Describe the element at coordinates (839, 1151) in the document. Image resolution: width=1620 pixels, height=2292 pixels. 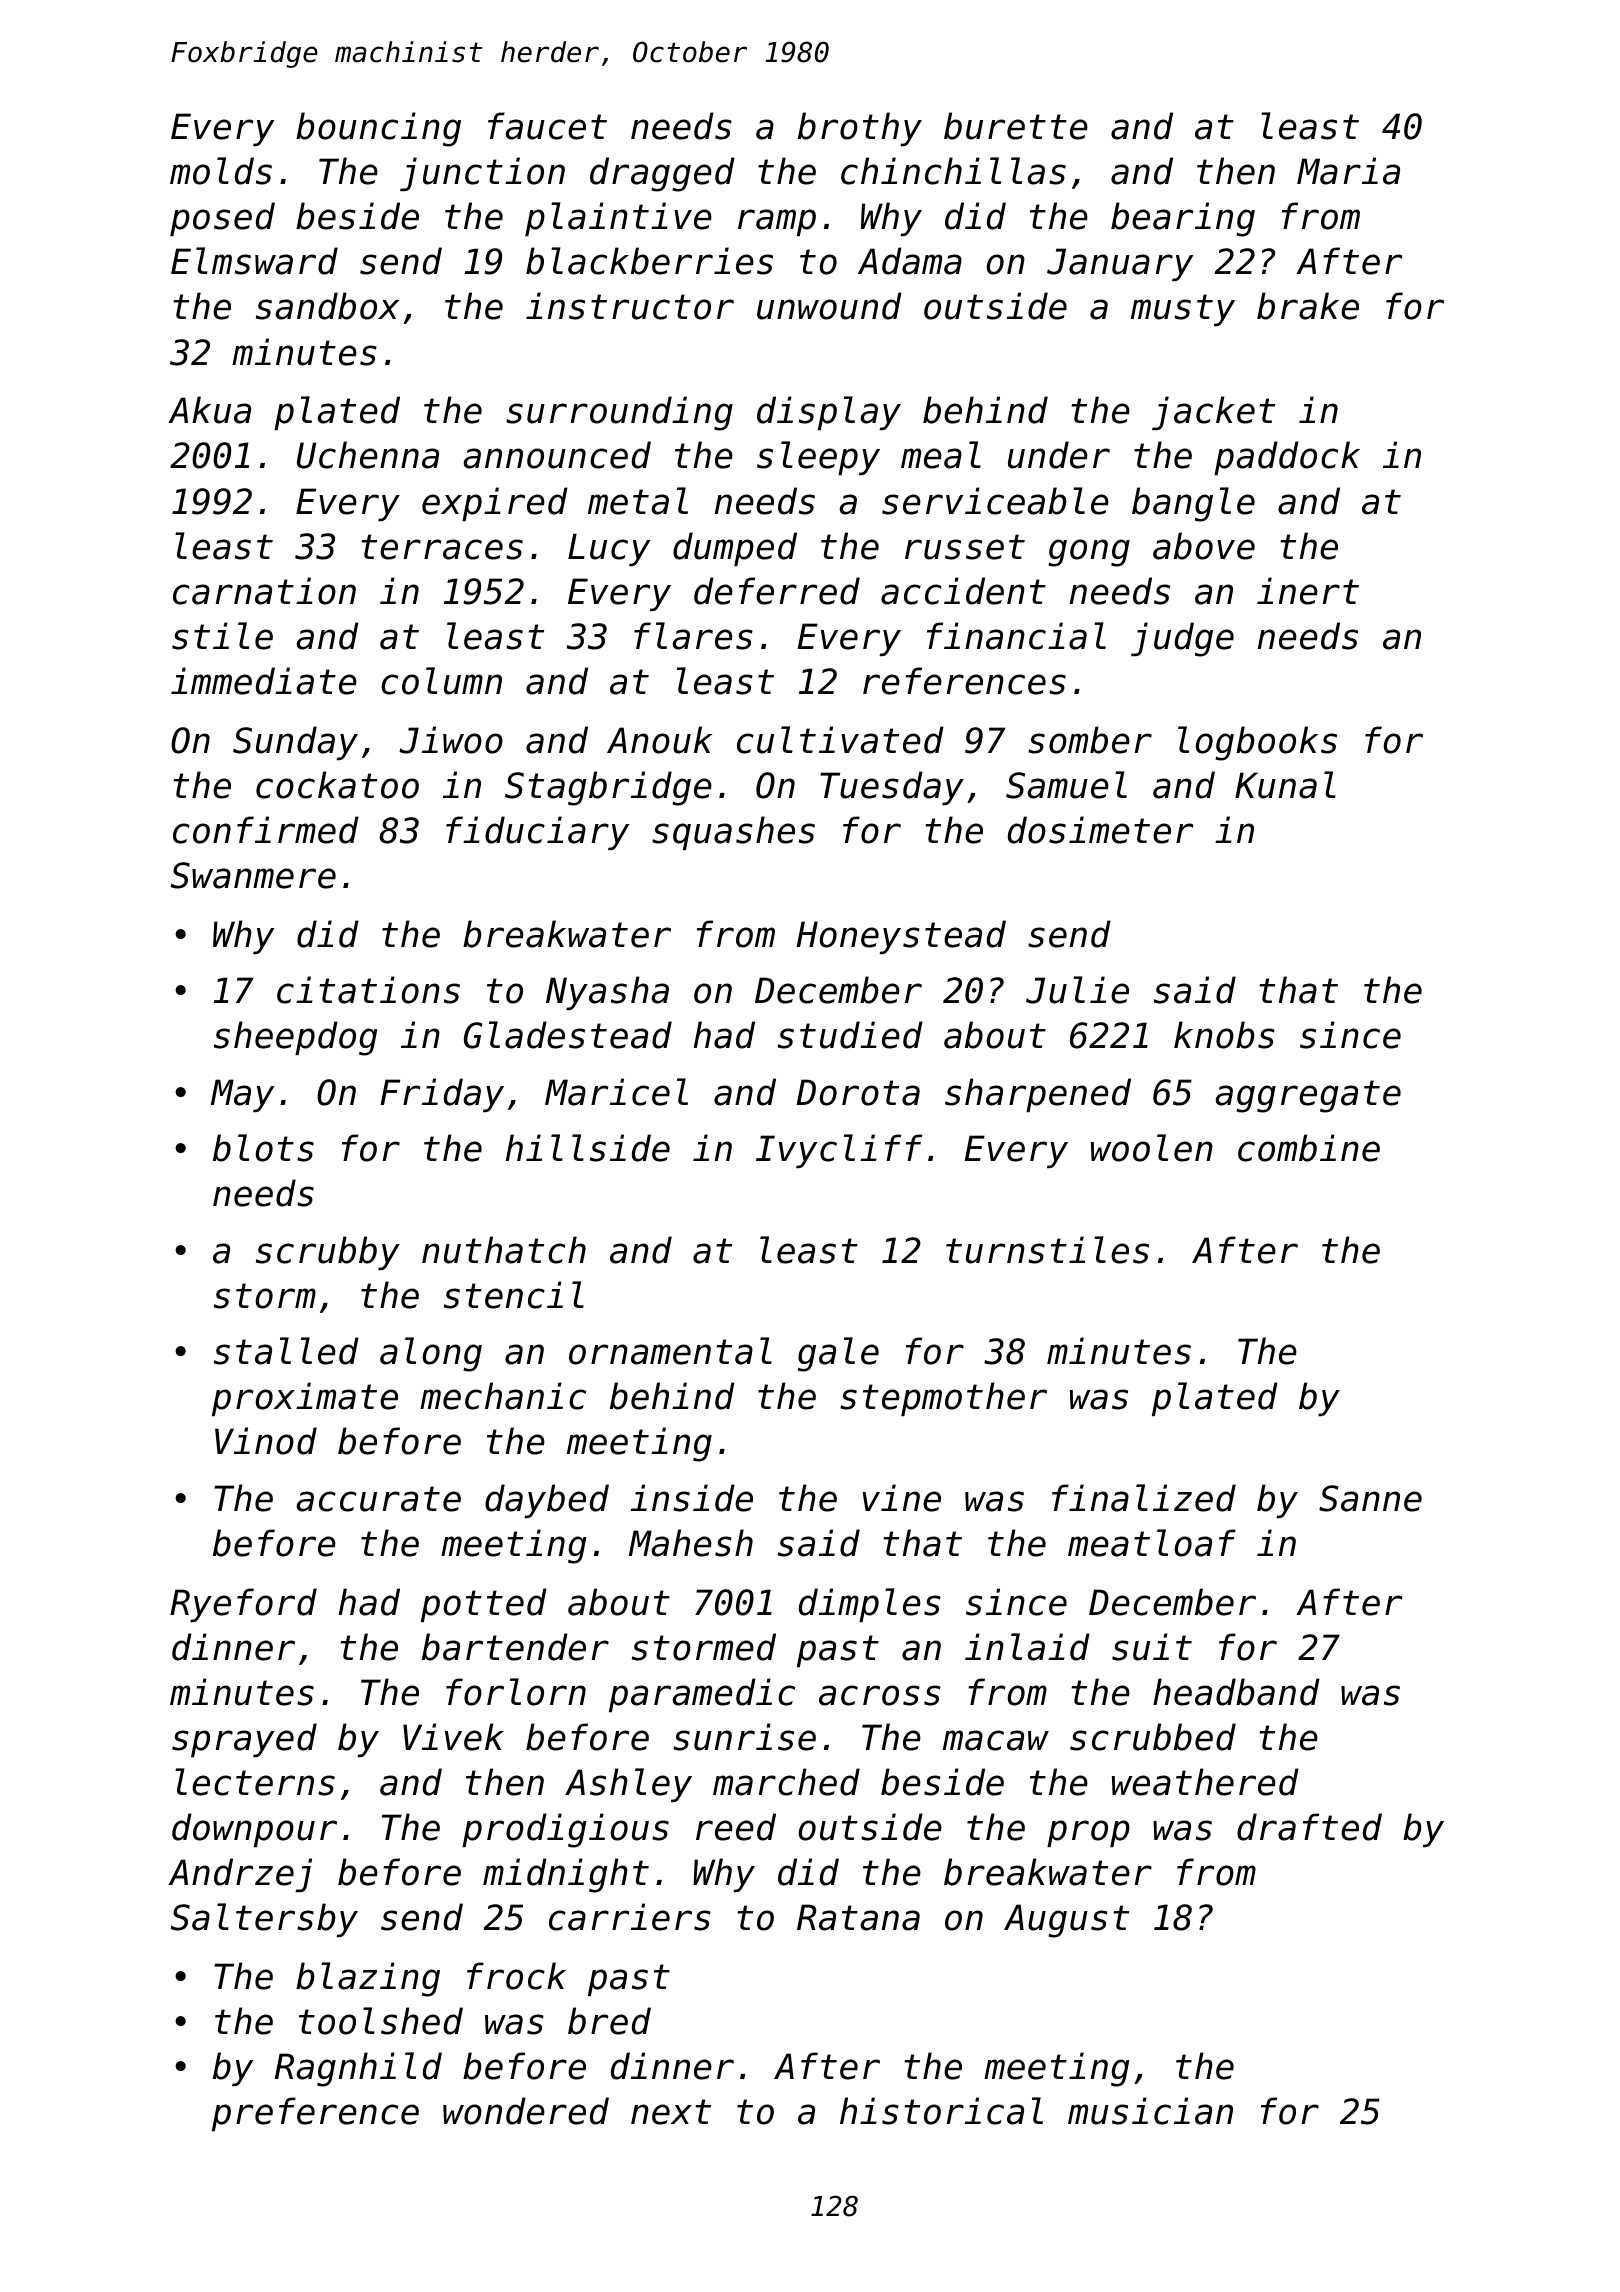
I see `Ivycliff` at that location.
